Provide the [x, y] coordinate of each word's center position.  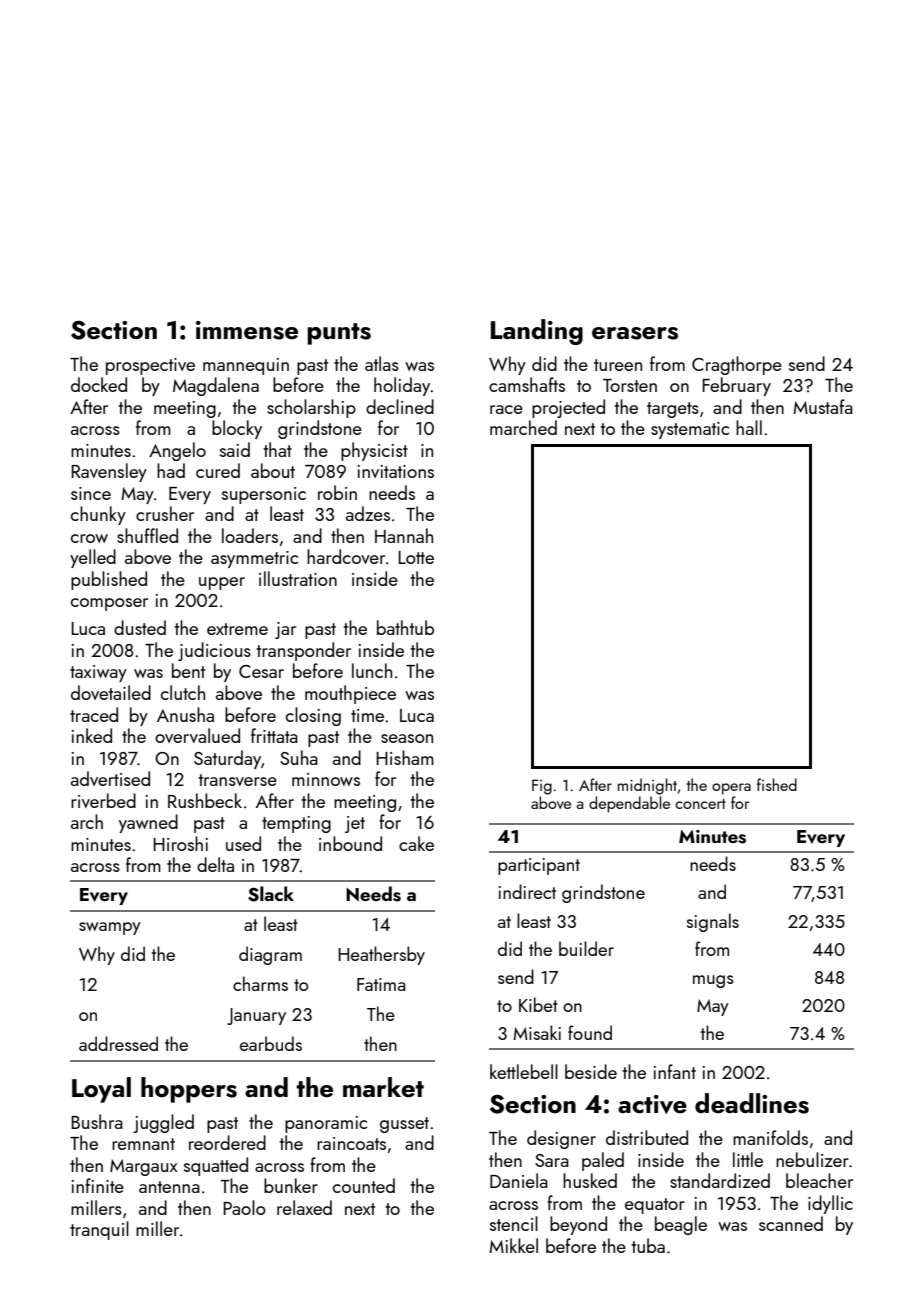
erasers [635, 333]
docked [99, 384]
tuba [648, 1245]
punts [339, 334]
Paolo [244, 1207]
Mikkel [513, 1245]
